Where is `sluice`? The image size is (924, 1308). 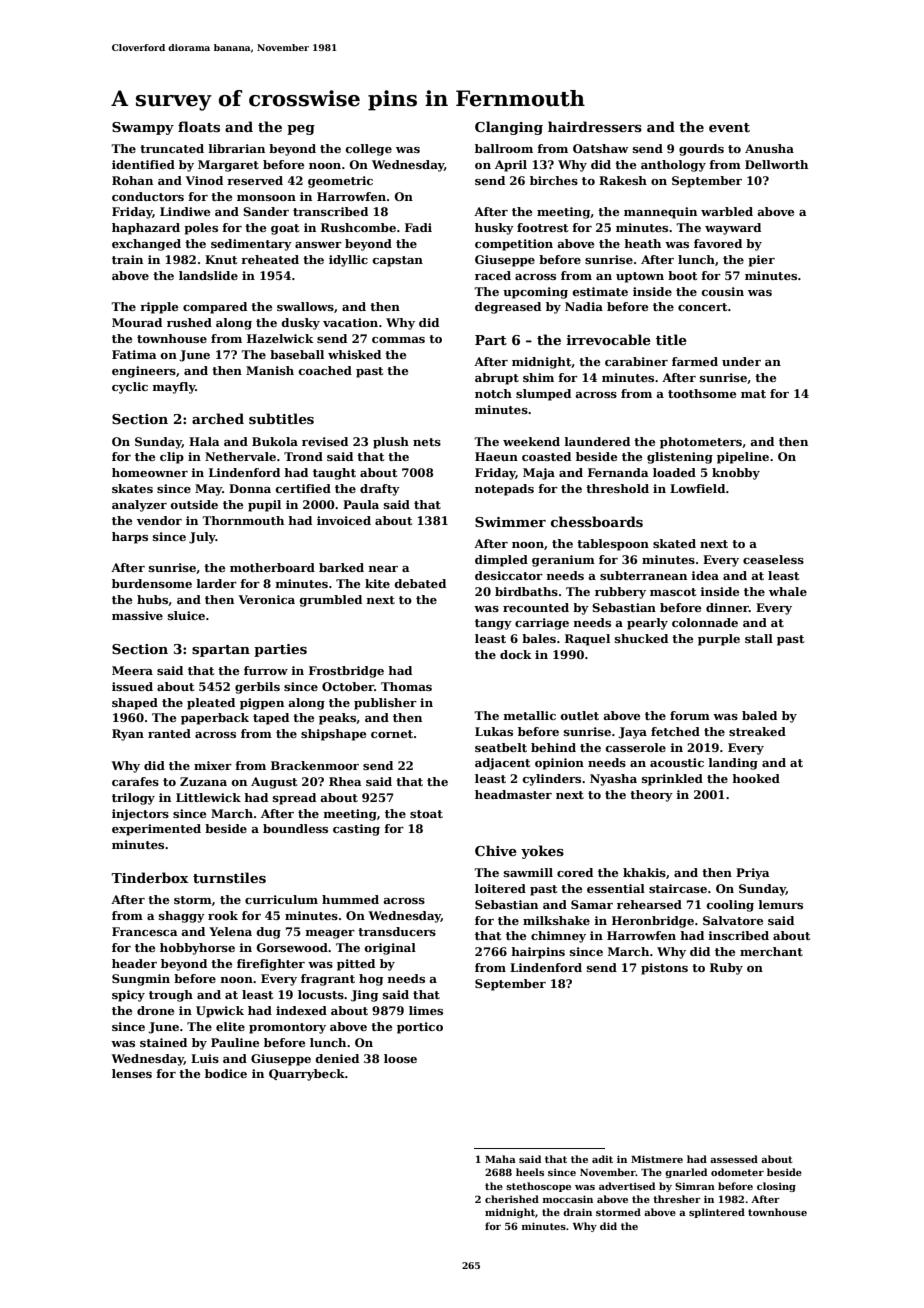 sluice is located at coordinates (186, 615).
